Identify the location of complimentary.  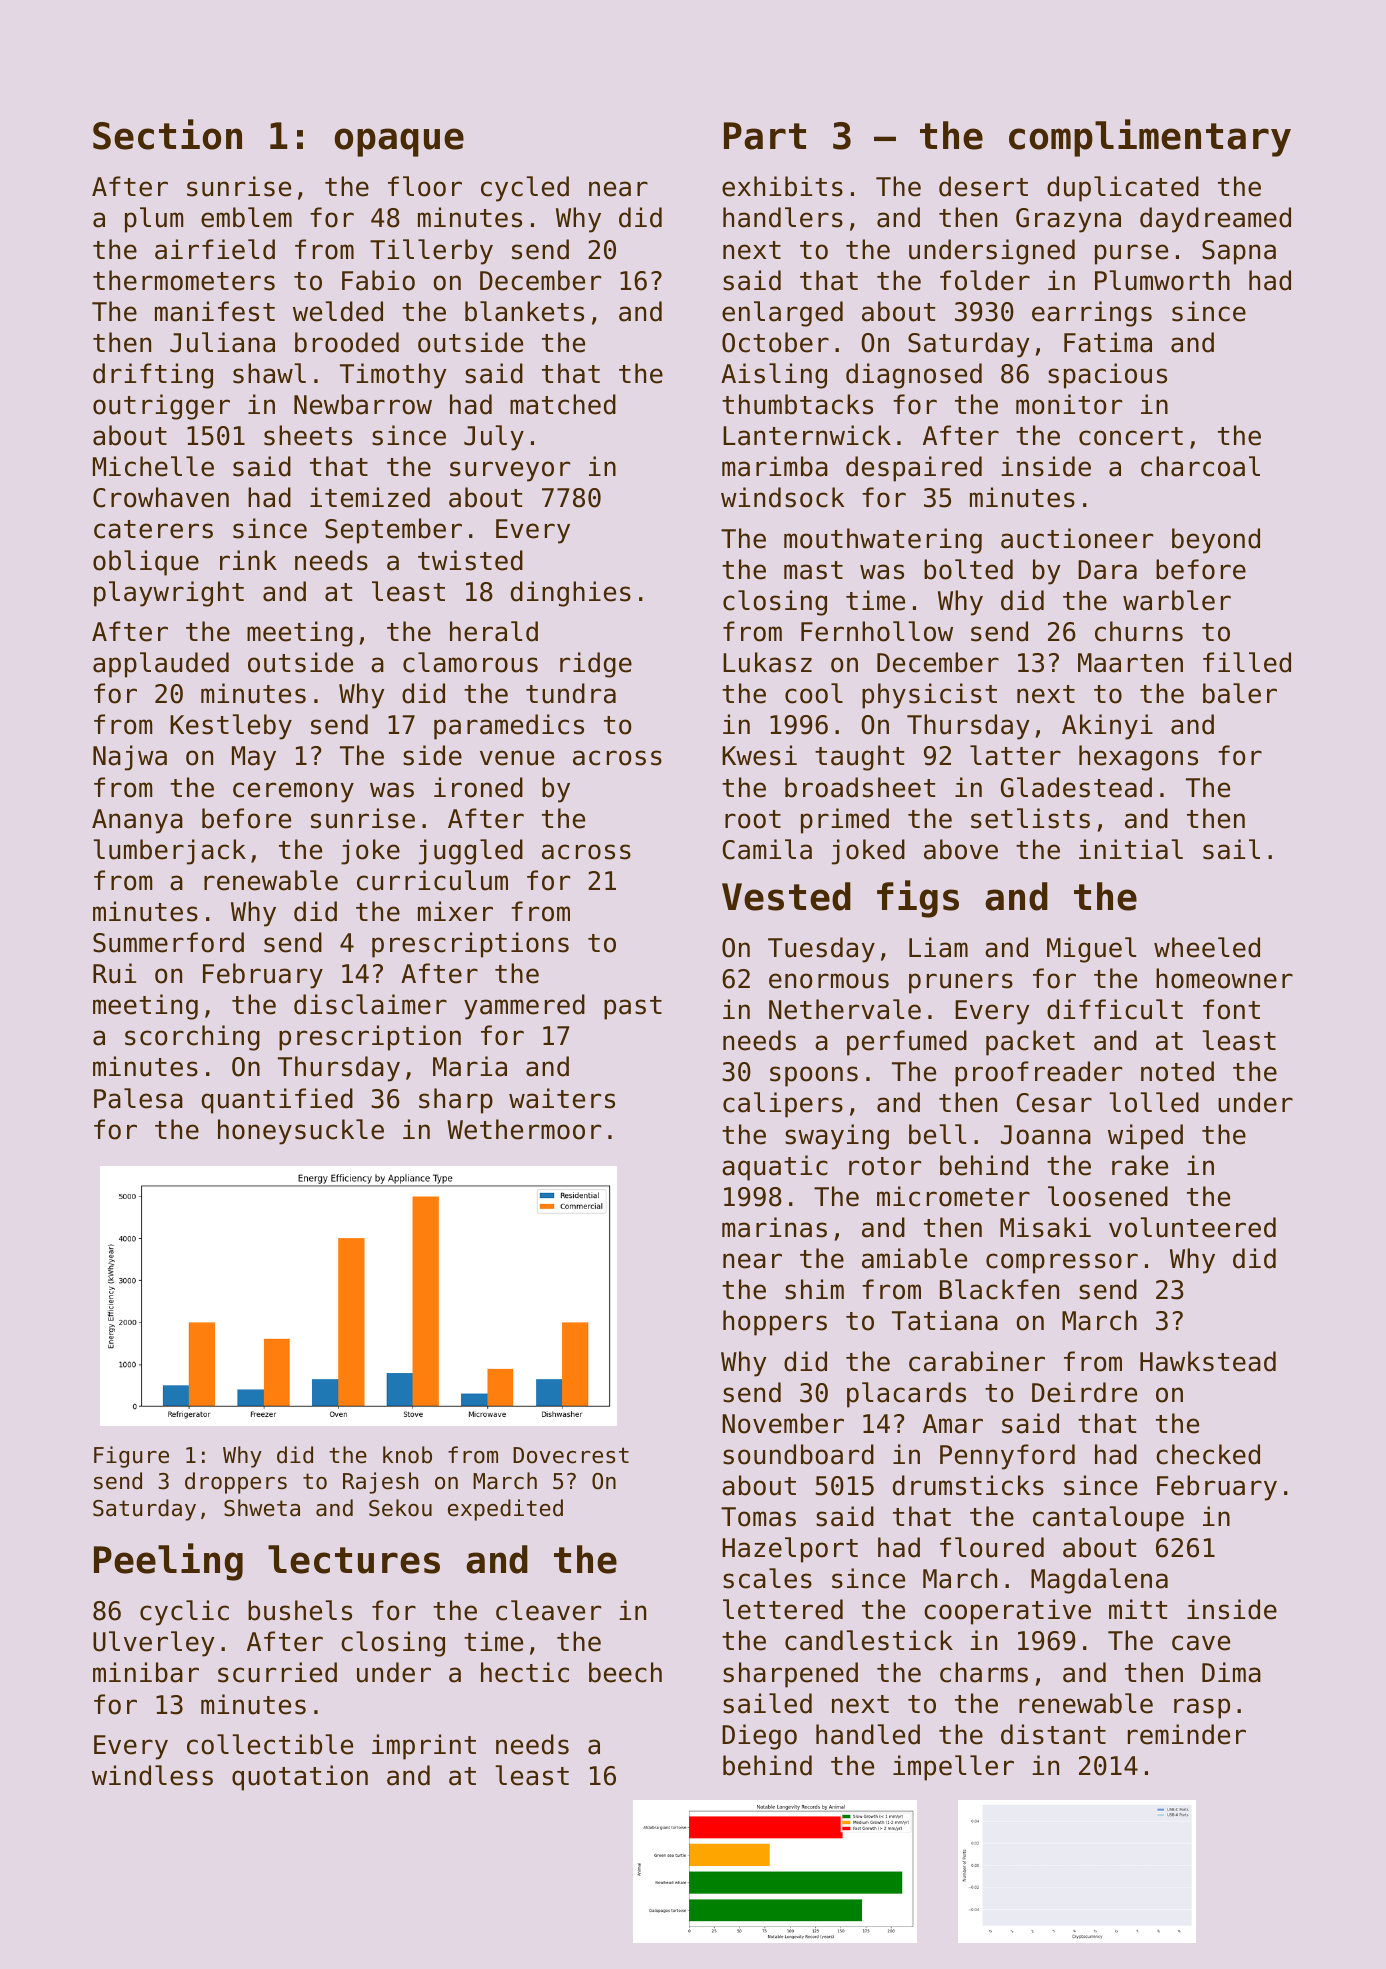
(1150, 138).
